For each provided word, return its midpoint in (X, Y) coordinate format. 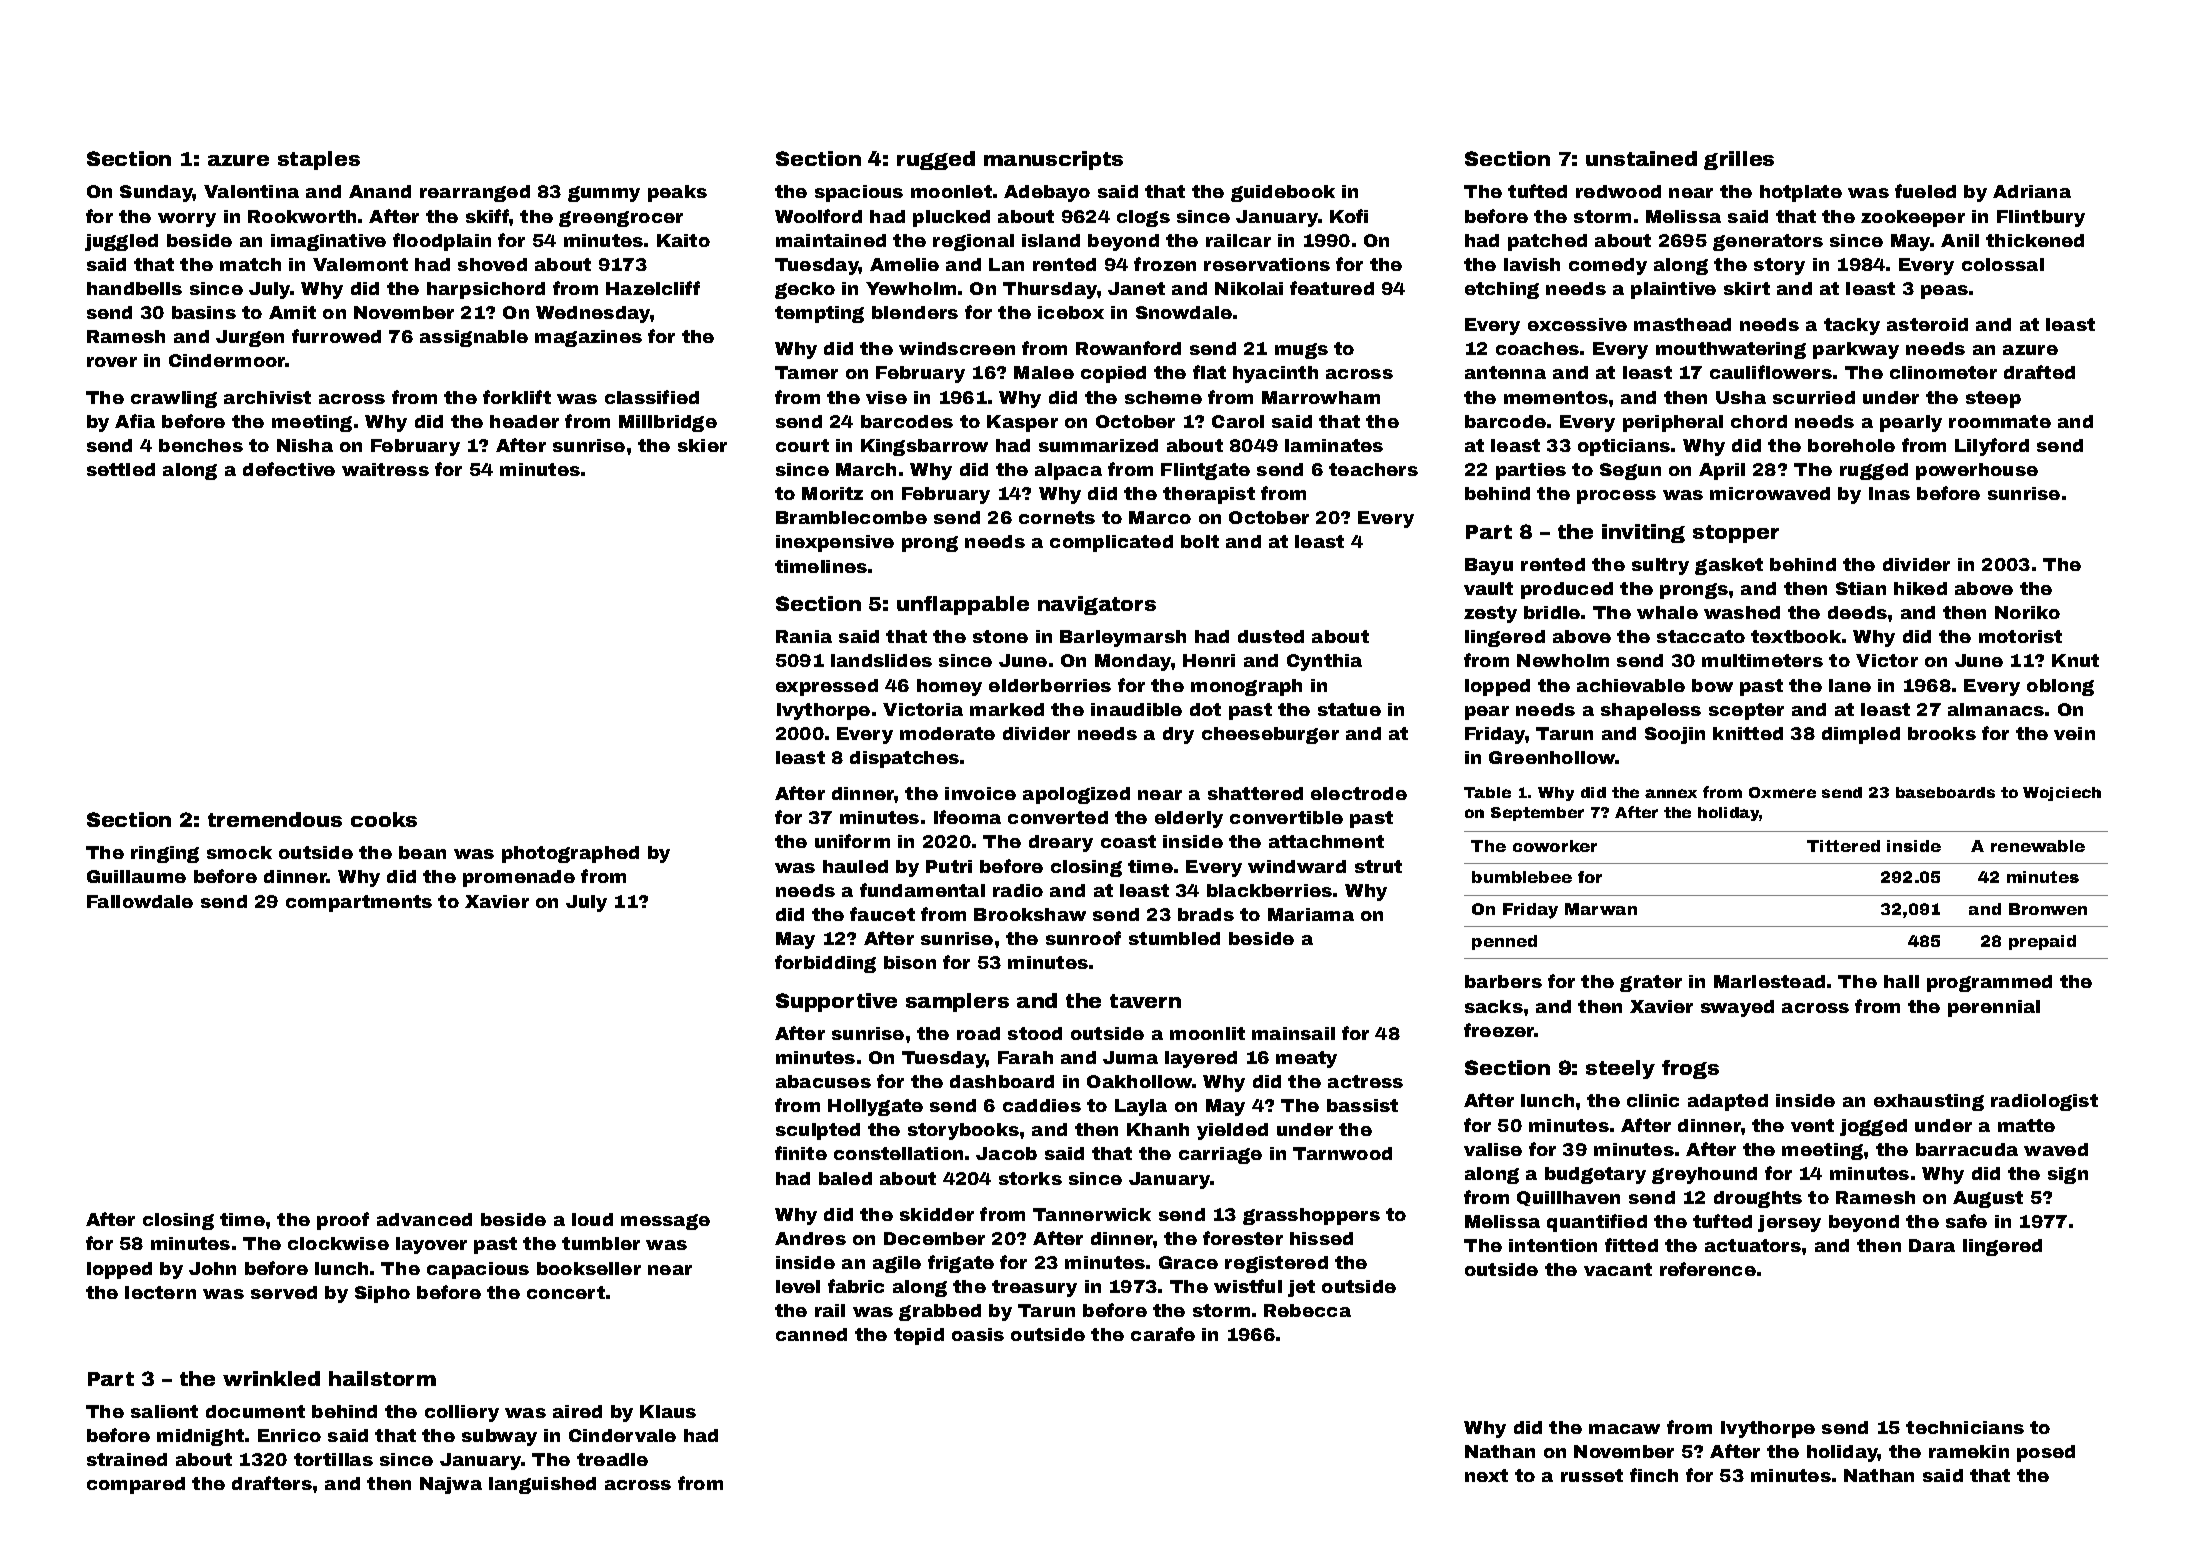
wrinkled (271, 1378)
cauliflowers (1771, 372)
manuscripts (1053, 160)
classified (652, 397)
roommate (2000, 421)
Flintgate (1205, 471)
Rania (804, 636)
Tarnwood (1342, 1153)
